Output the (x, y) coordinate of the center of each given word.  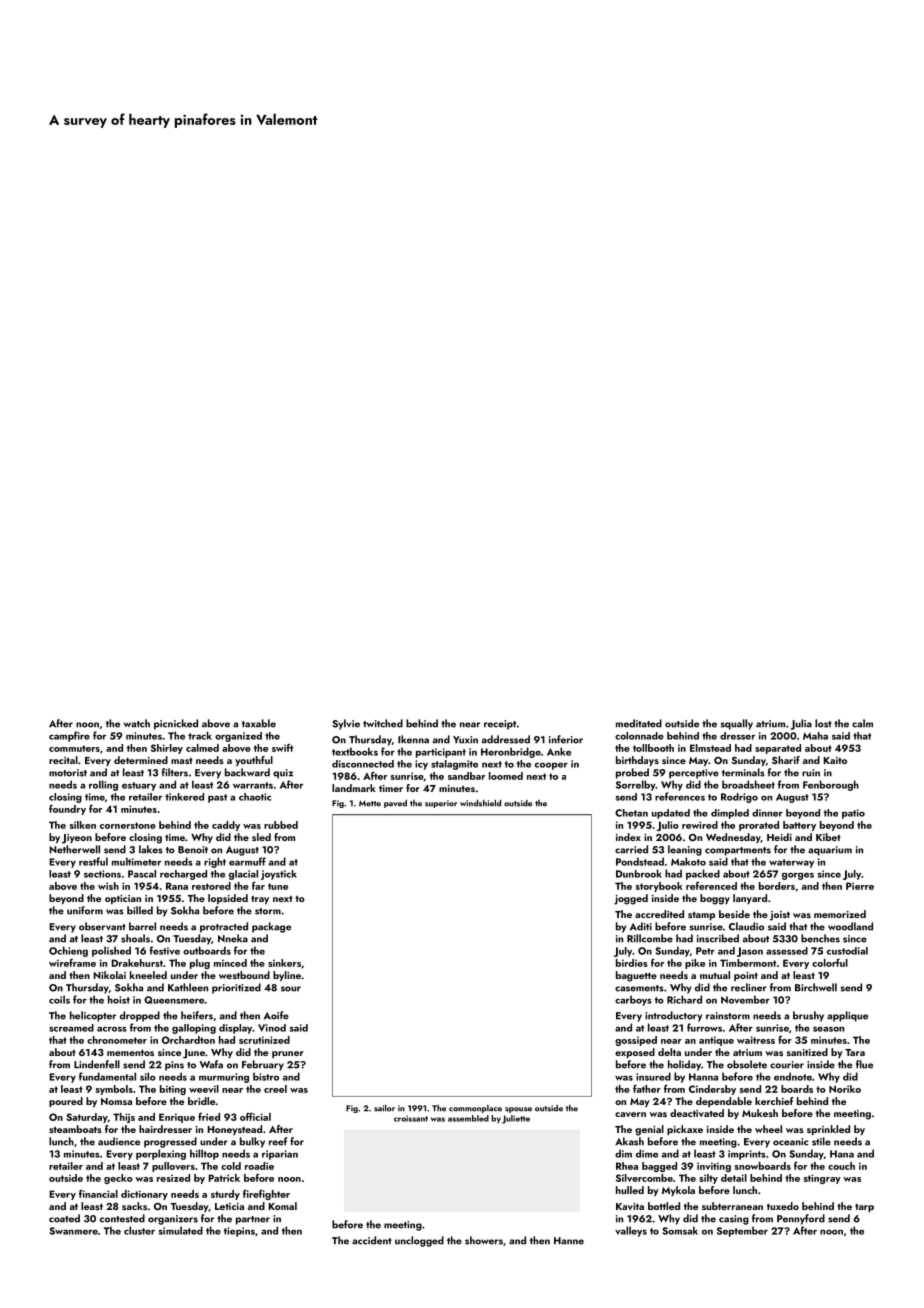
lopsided (228, 899)
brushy (808, 1016)
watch (137, 723)
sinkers (284, 963)
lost (823, 723)
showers (484, 1240)
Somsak (680, 1230)
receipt (500, 725)
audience (119, 1141)
